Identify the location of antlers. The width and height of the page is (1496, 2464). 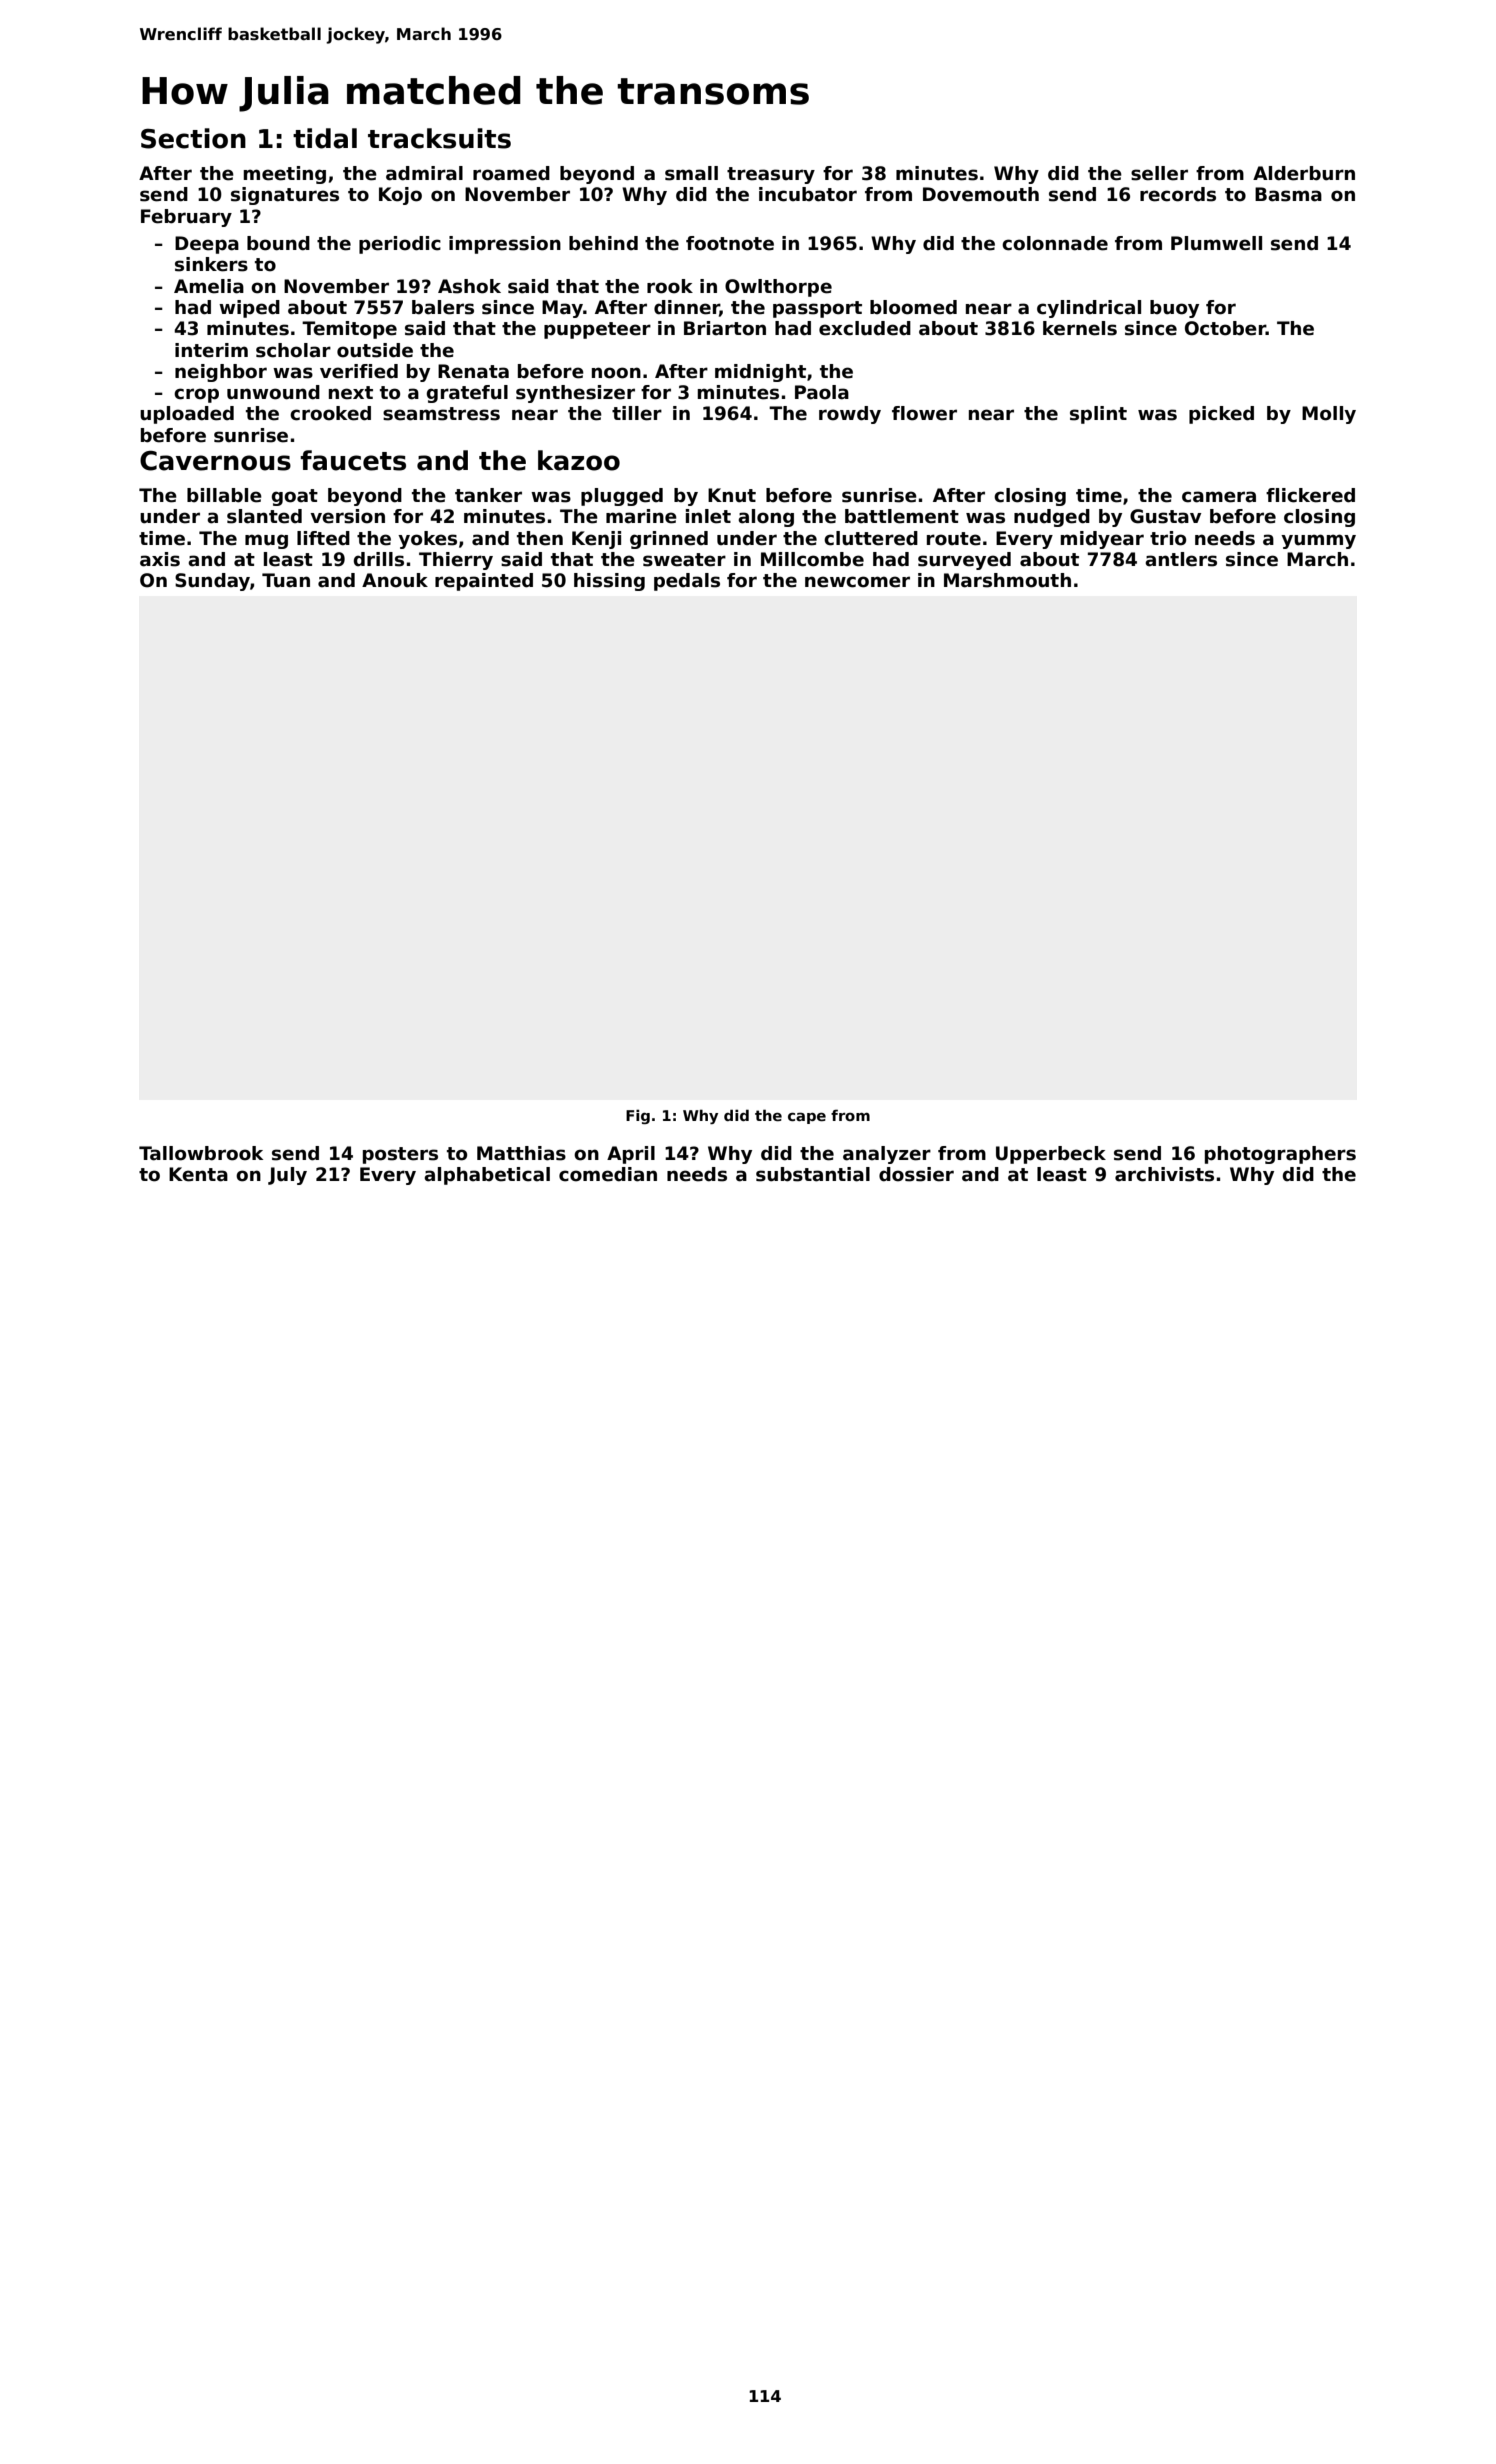
(1181, 559).
